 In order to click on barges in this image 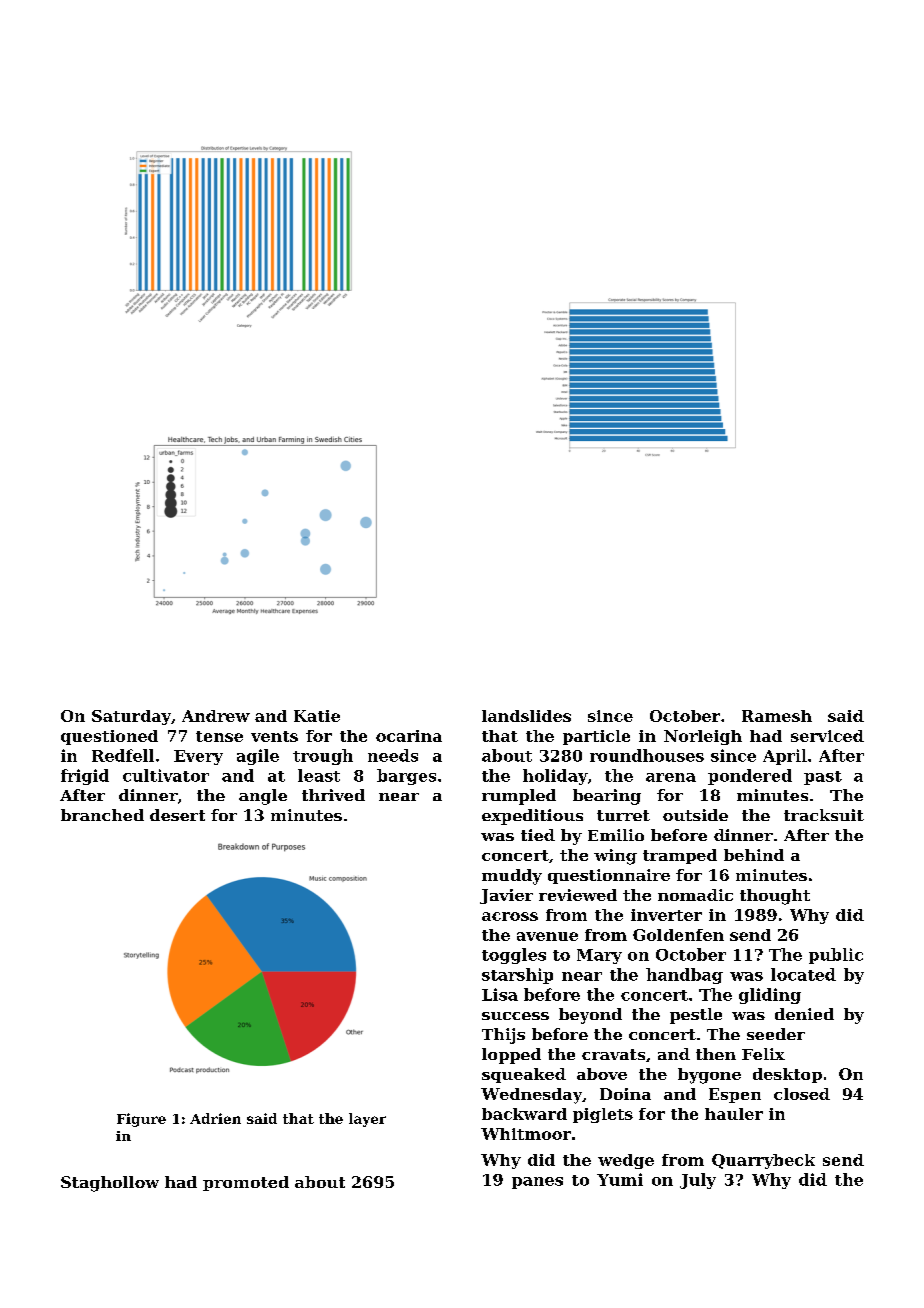, I will do `click(406, 777)`.
